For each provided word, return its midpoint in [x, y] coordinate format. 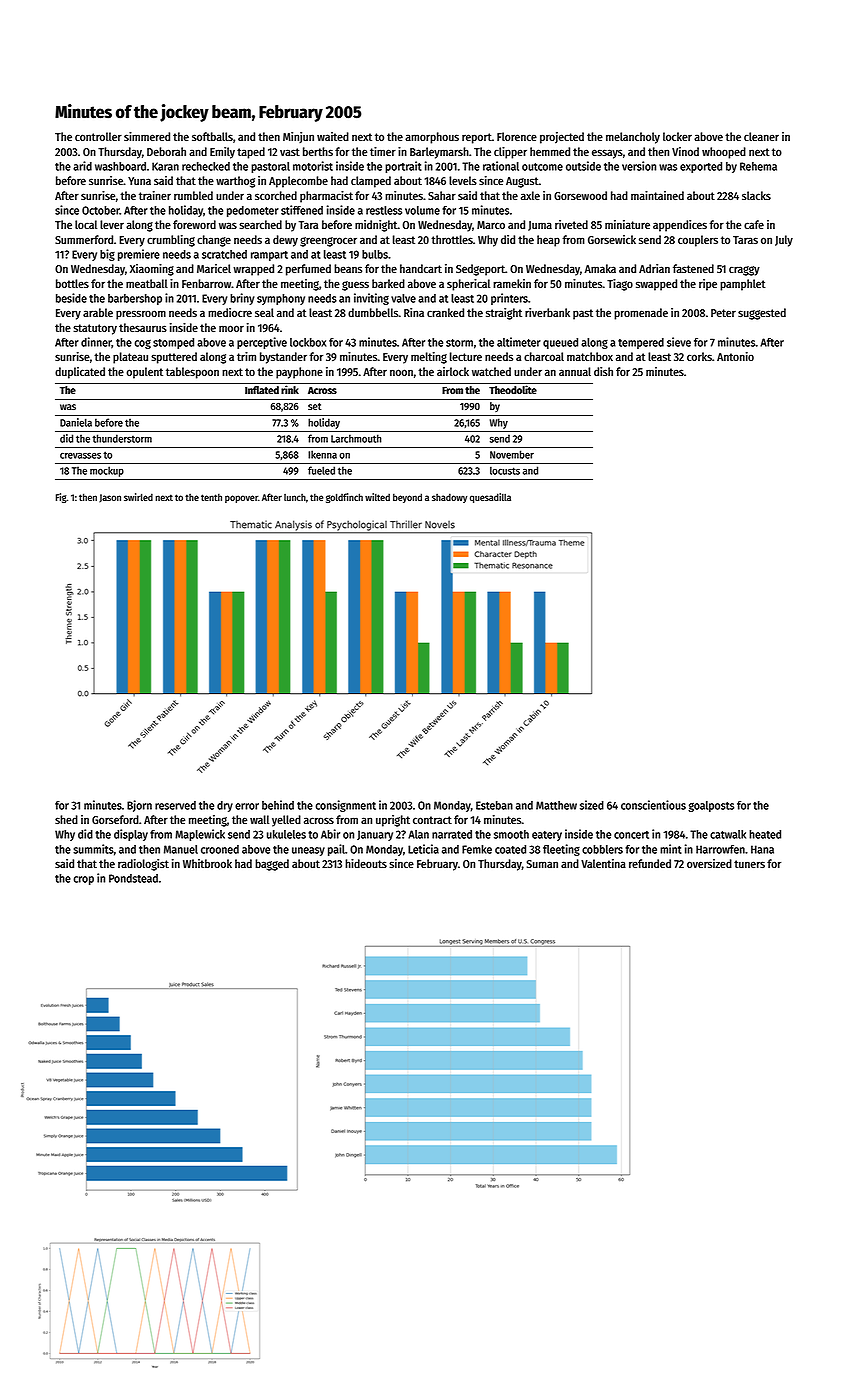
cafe [754, 224]
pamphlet [743, 285]
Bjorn [139, 806]
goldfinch [344, 498]
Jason [110, 498]
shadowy [449, 498]
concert [631, 835]
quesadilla [490, 498]
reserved [175, 805]
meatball [147, 283]
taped [251, 153]
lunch [295, 497]
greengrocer [328, 242]
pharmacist [326, 197]
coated [510, 849]
